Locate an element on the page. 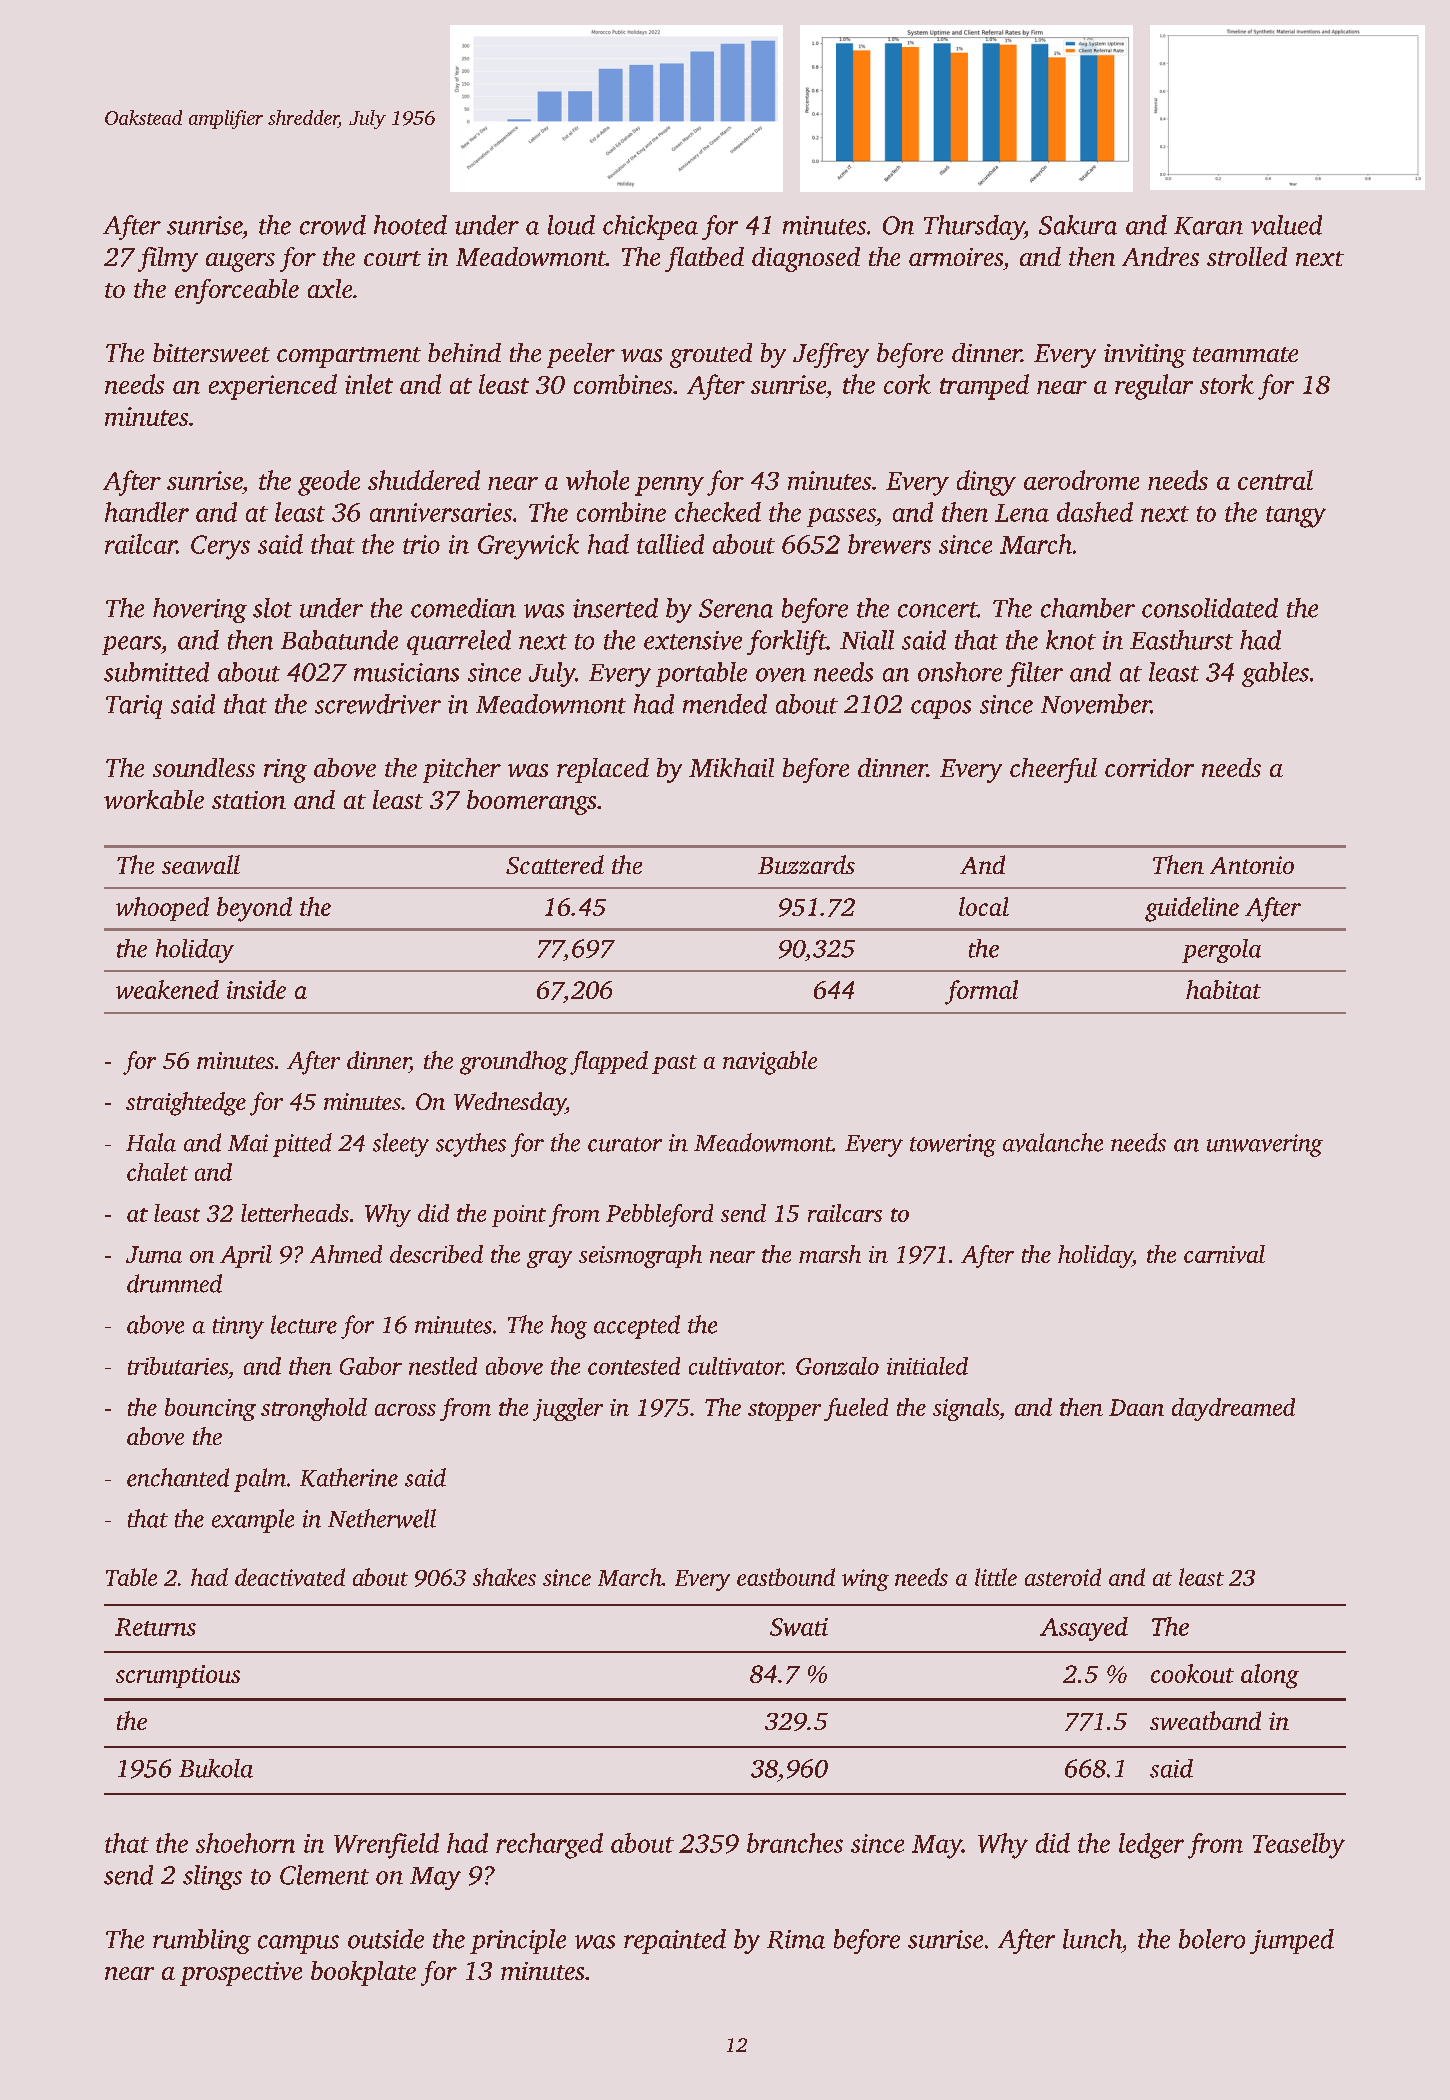 The height and width of the document is (2100, 1450). habitat is located at coordinates (1223, 989).
